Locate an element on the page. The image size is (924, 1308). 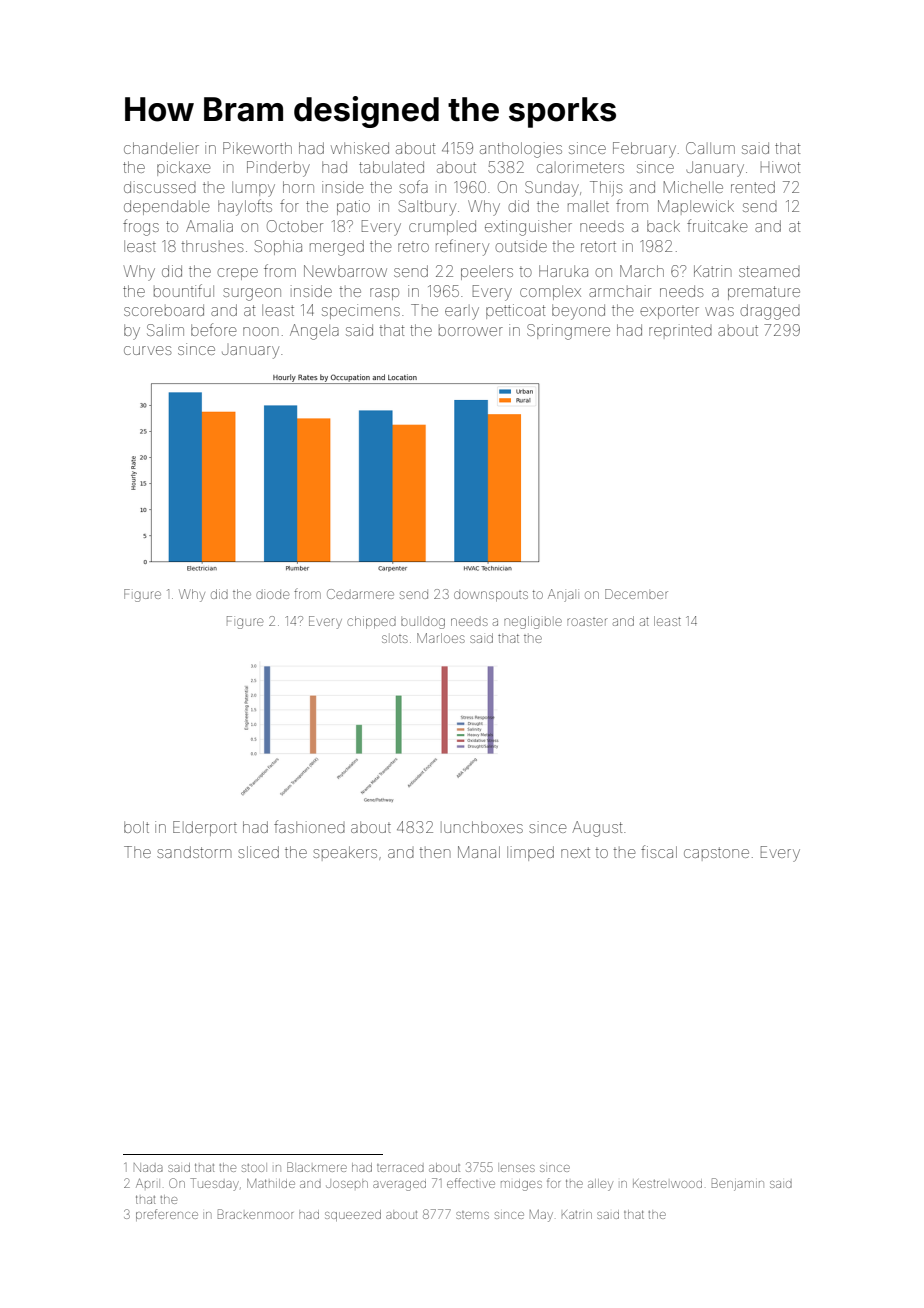
Brackenmoor is located at coordinates (255, 1214).
